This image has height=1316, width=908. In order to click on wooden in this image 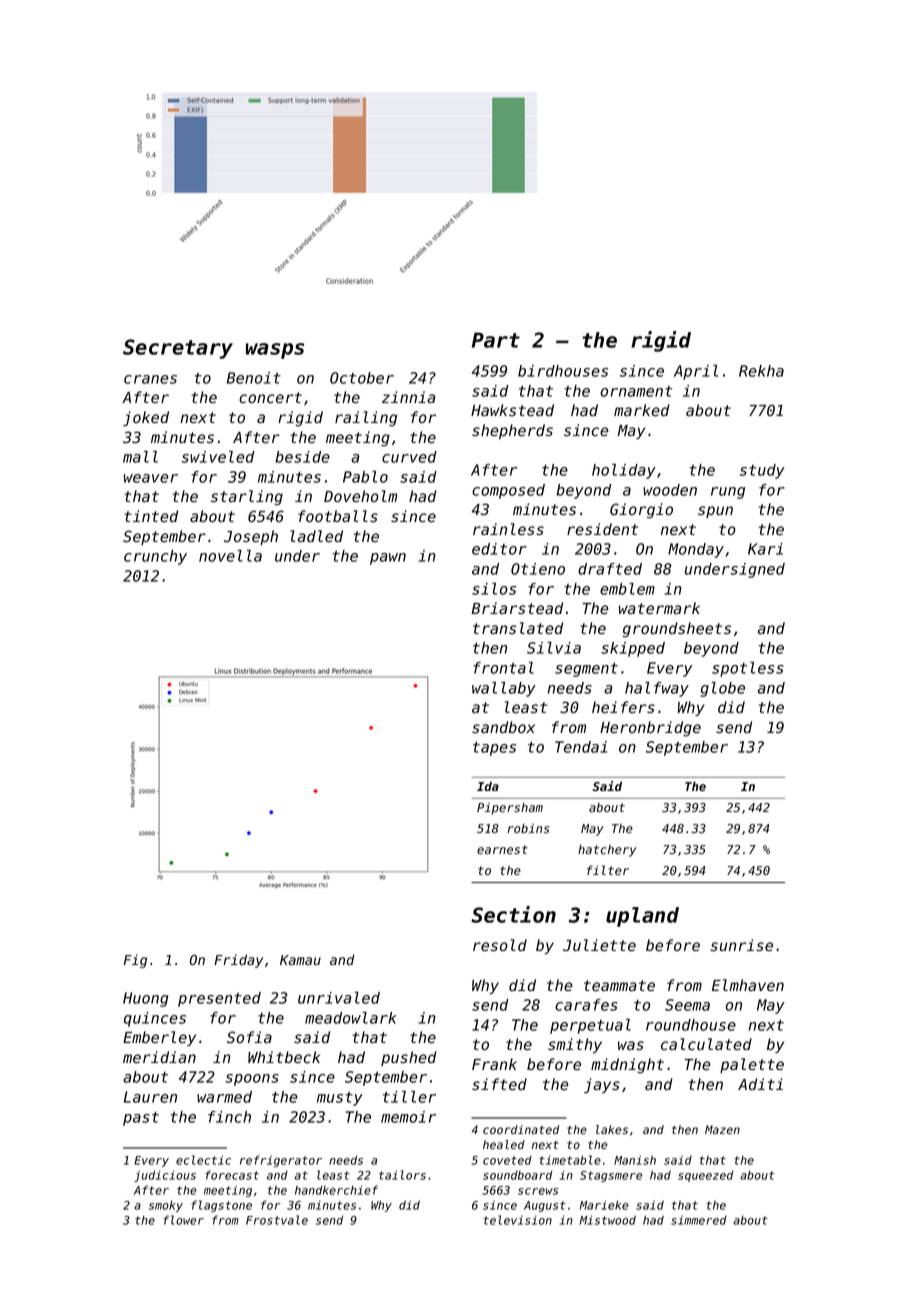, I will do `click(670, 490)`.
